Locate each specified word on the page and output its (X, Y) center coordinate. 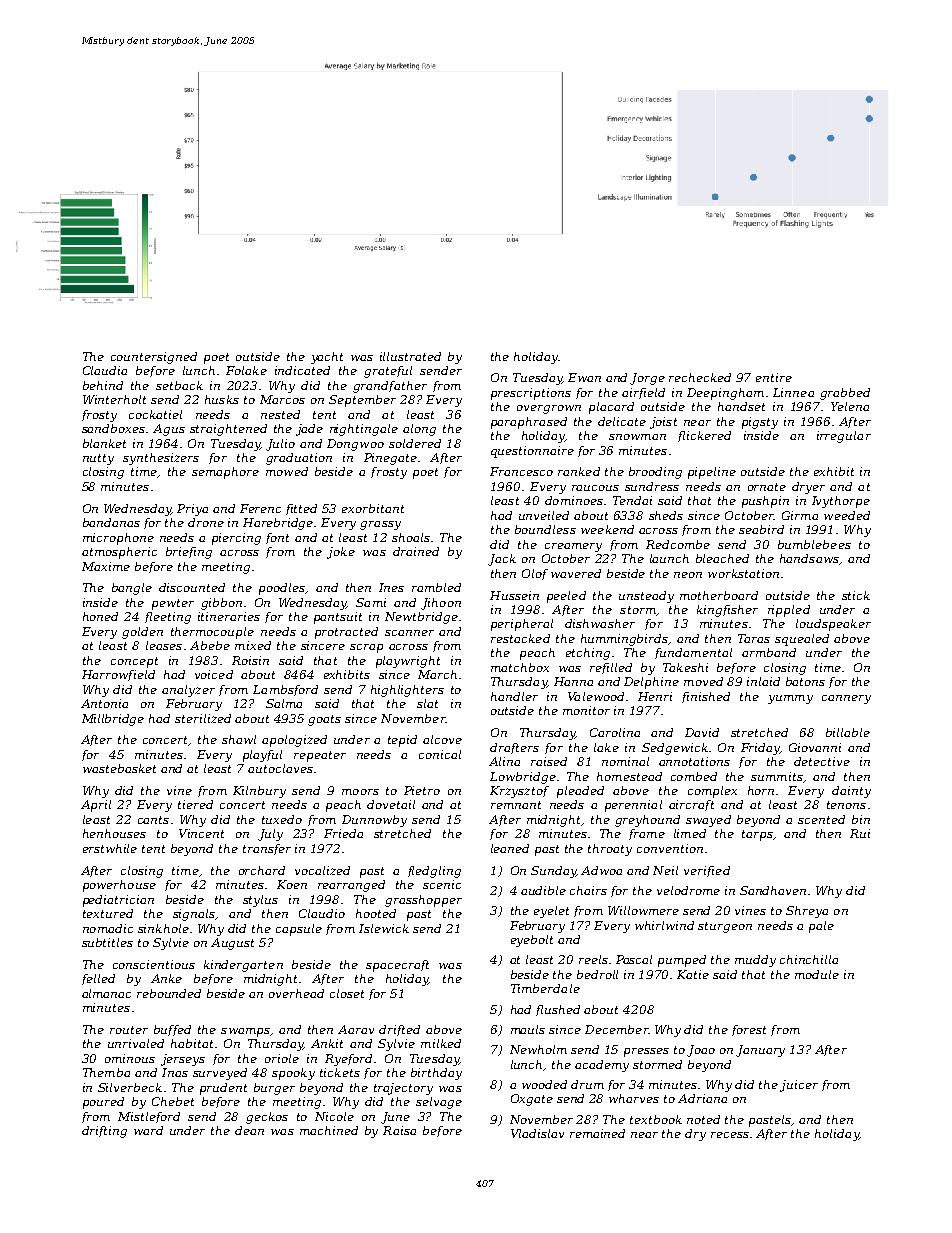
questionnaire (532, 452)
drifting (104, 1132)
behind (103, 385)
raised (549, 761)
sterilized (203, 718)
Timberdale (545, 988)
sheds (666, 515)
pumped (682, 961)
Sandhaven (773, 890)
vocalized (322, 870)
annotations (694, 761)
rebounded (169, 993)
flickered (704, 436)
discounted (192, 587)
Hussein (514, 595)
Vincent (201, 833)
